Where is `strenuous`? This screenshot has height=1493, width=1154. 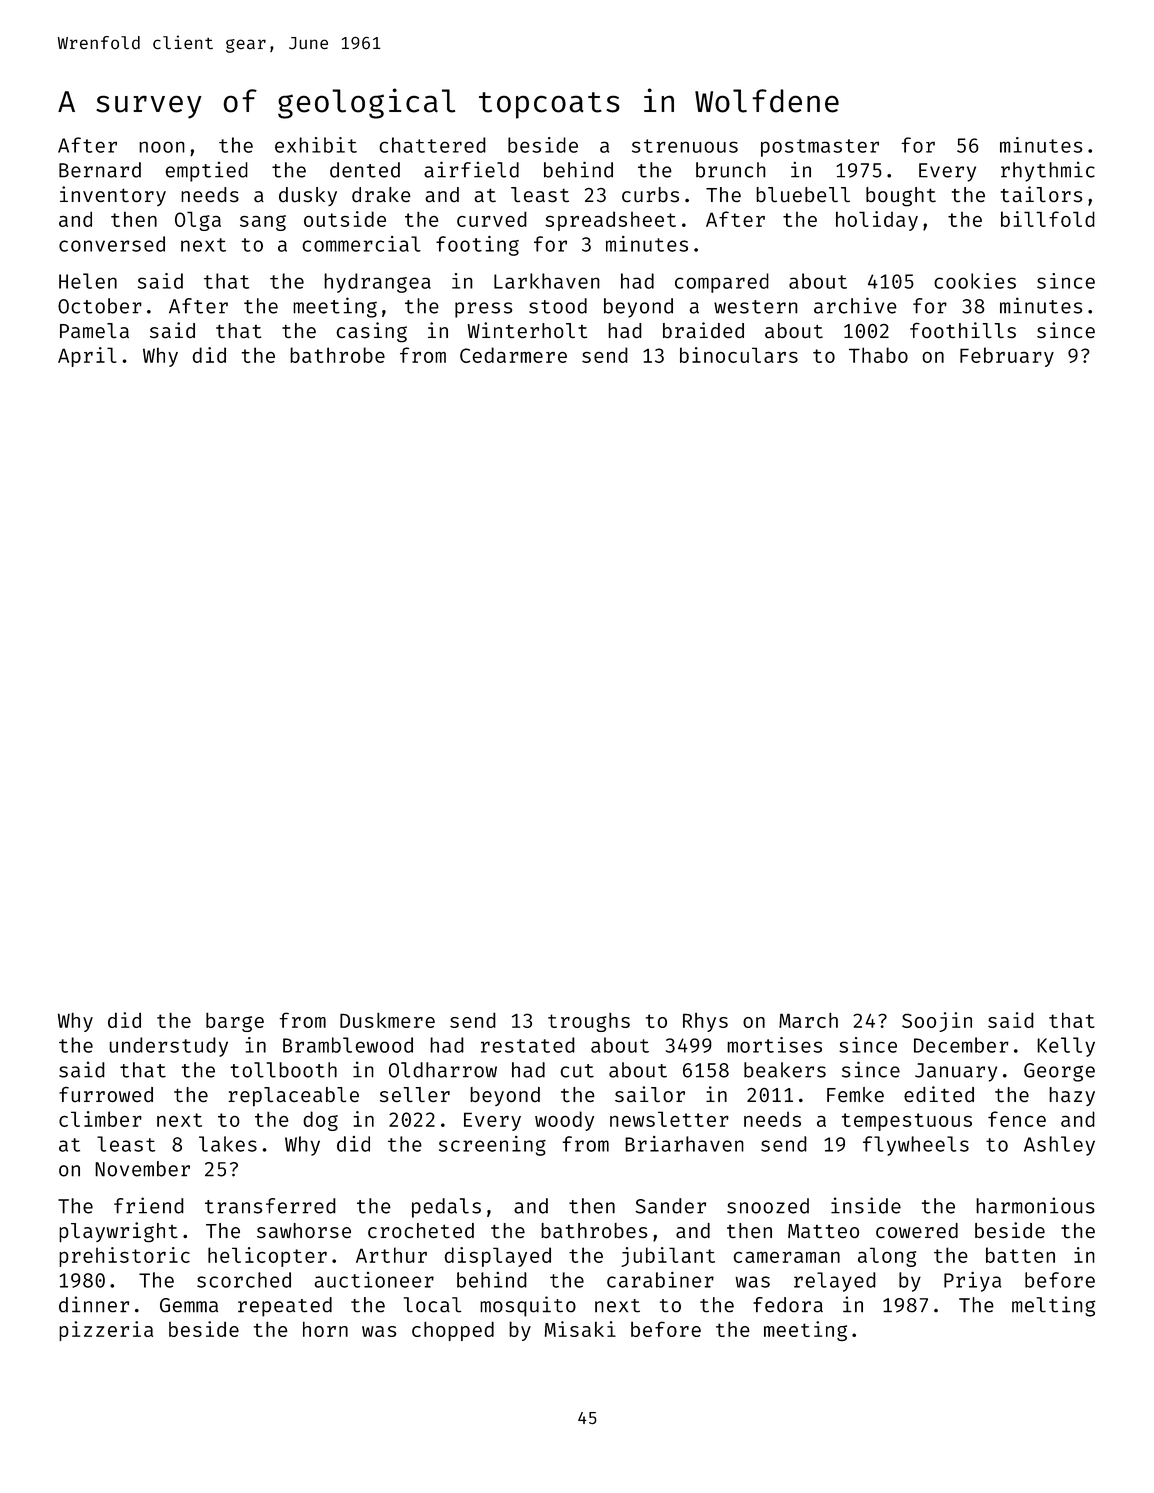
strenuous is located at coordinates (685, 146).
